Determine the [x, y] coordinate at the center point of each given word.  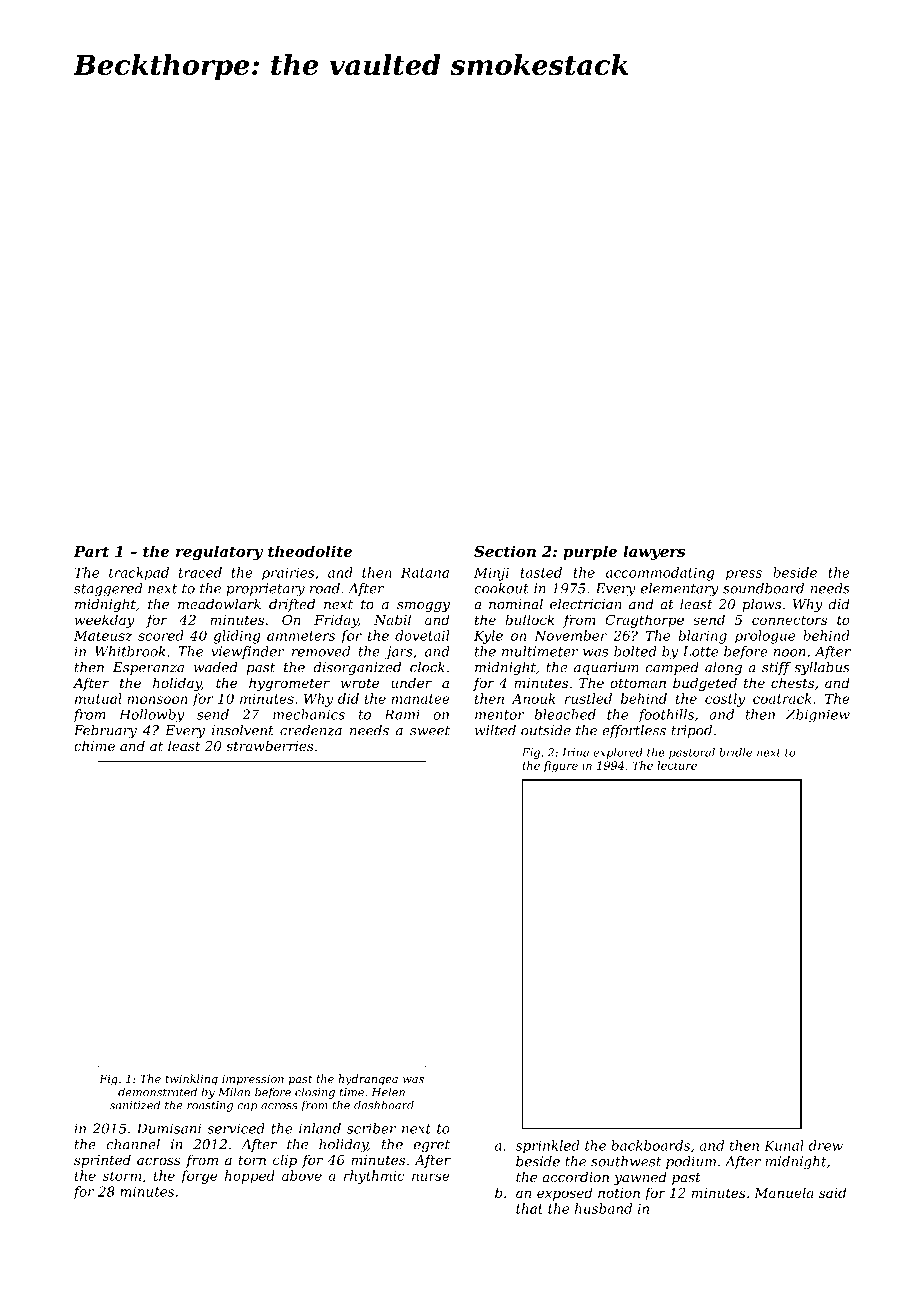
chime [94, 745]
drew [825, 1145]
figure [560, 766]
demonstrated [157, 1092]
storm [122, 1176]
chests [792, 682]
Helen [388, 1092]
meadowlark [219, 604]
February [105, 732]
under [411, 682]
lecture [677, 765]
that [529, 1208]
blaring [702, 637]
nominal [516, 604]
